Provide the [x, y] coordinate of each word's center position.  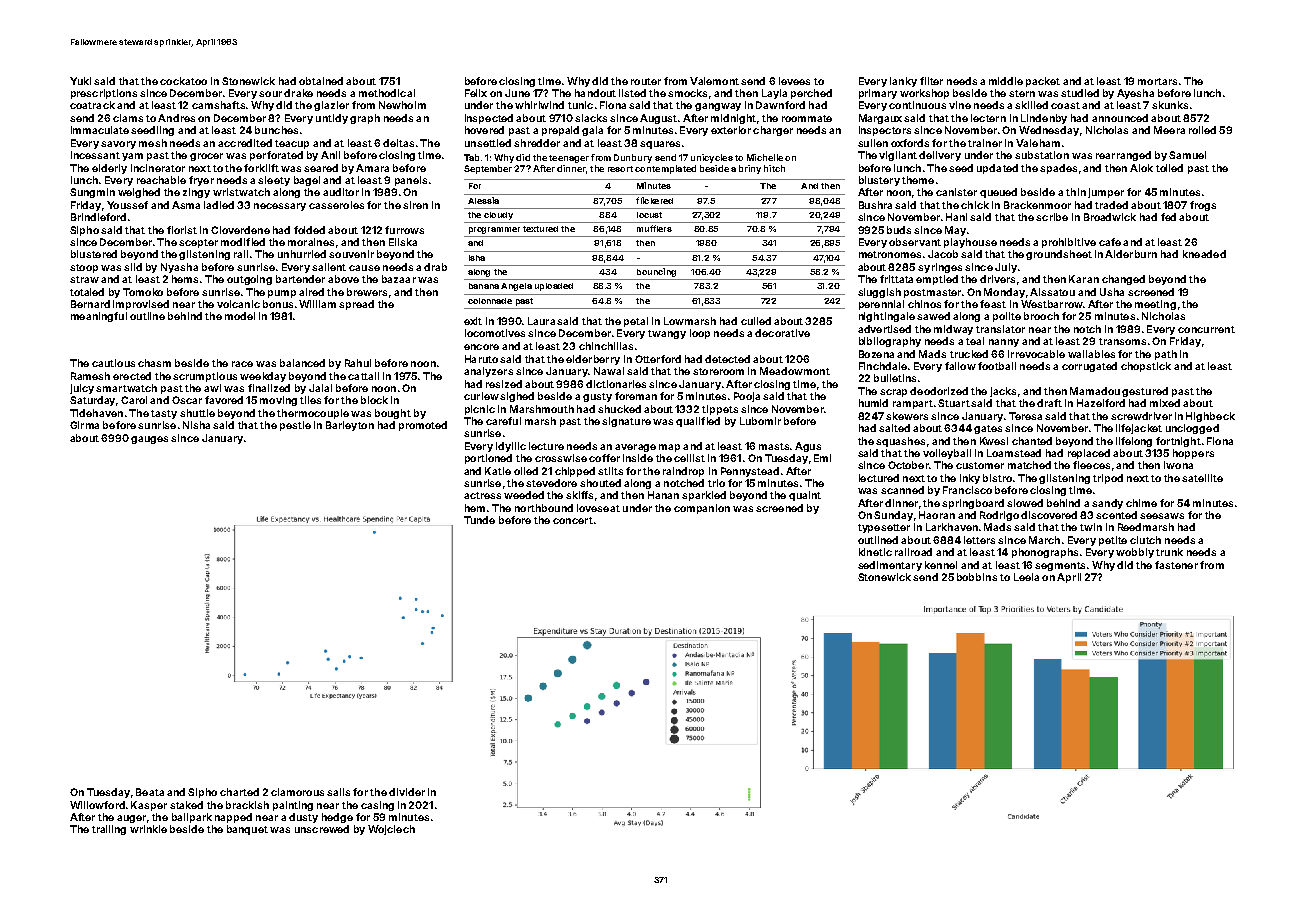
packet [1043, 82]
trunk [1169, 552]
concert [573, 520]
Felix [476, 93]
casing [377, 806]
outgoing [249, 280]
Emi [822, 458]
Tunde [479, 520]
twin [1091, 527]
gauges [149, 440]
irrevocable [1036, 354]
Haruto [481, 359]
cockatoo [183, 81]
